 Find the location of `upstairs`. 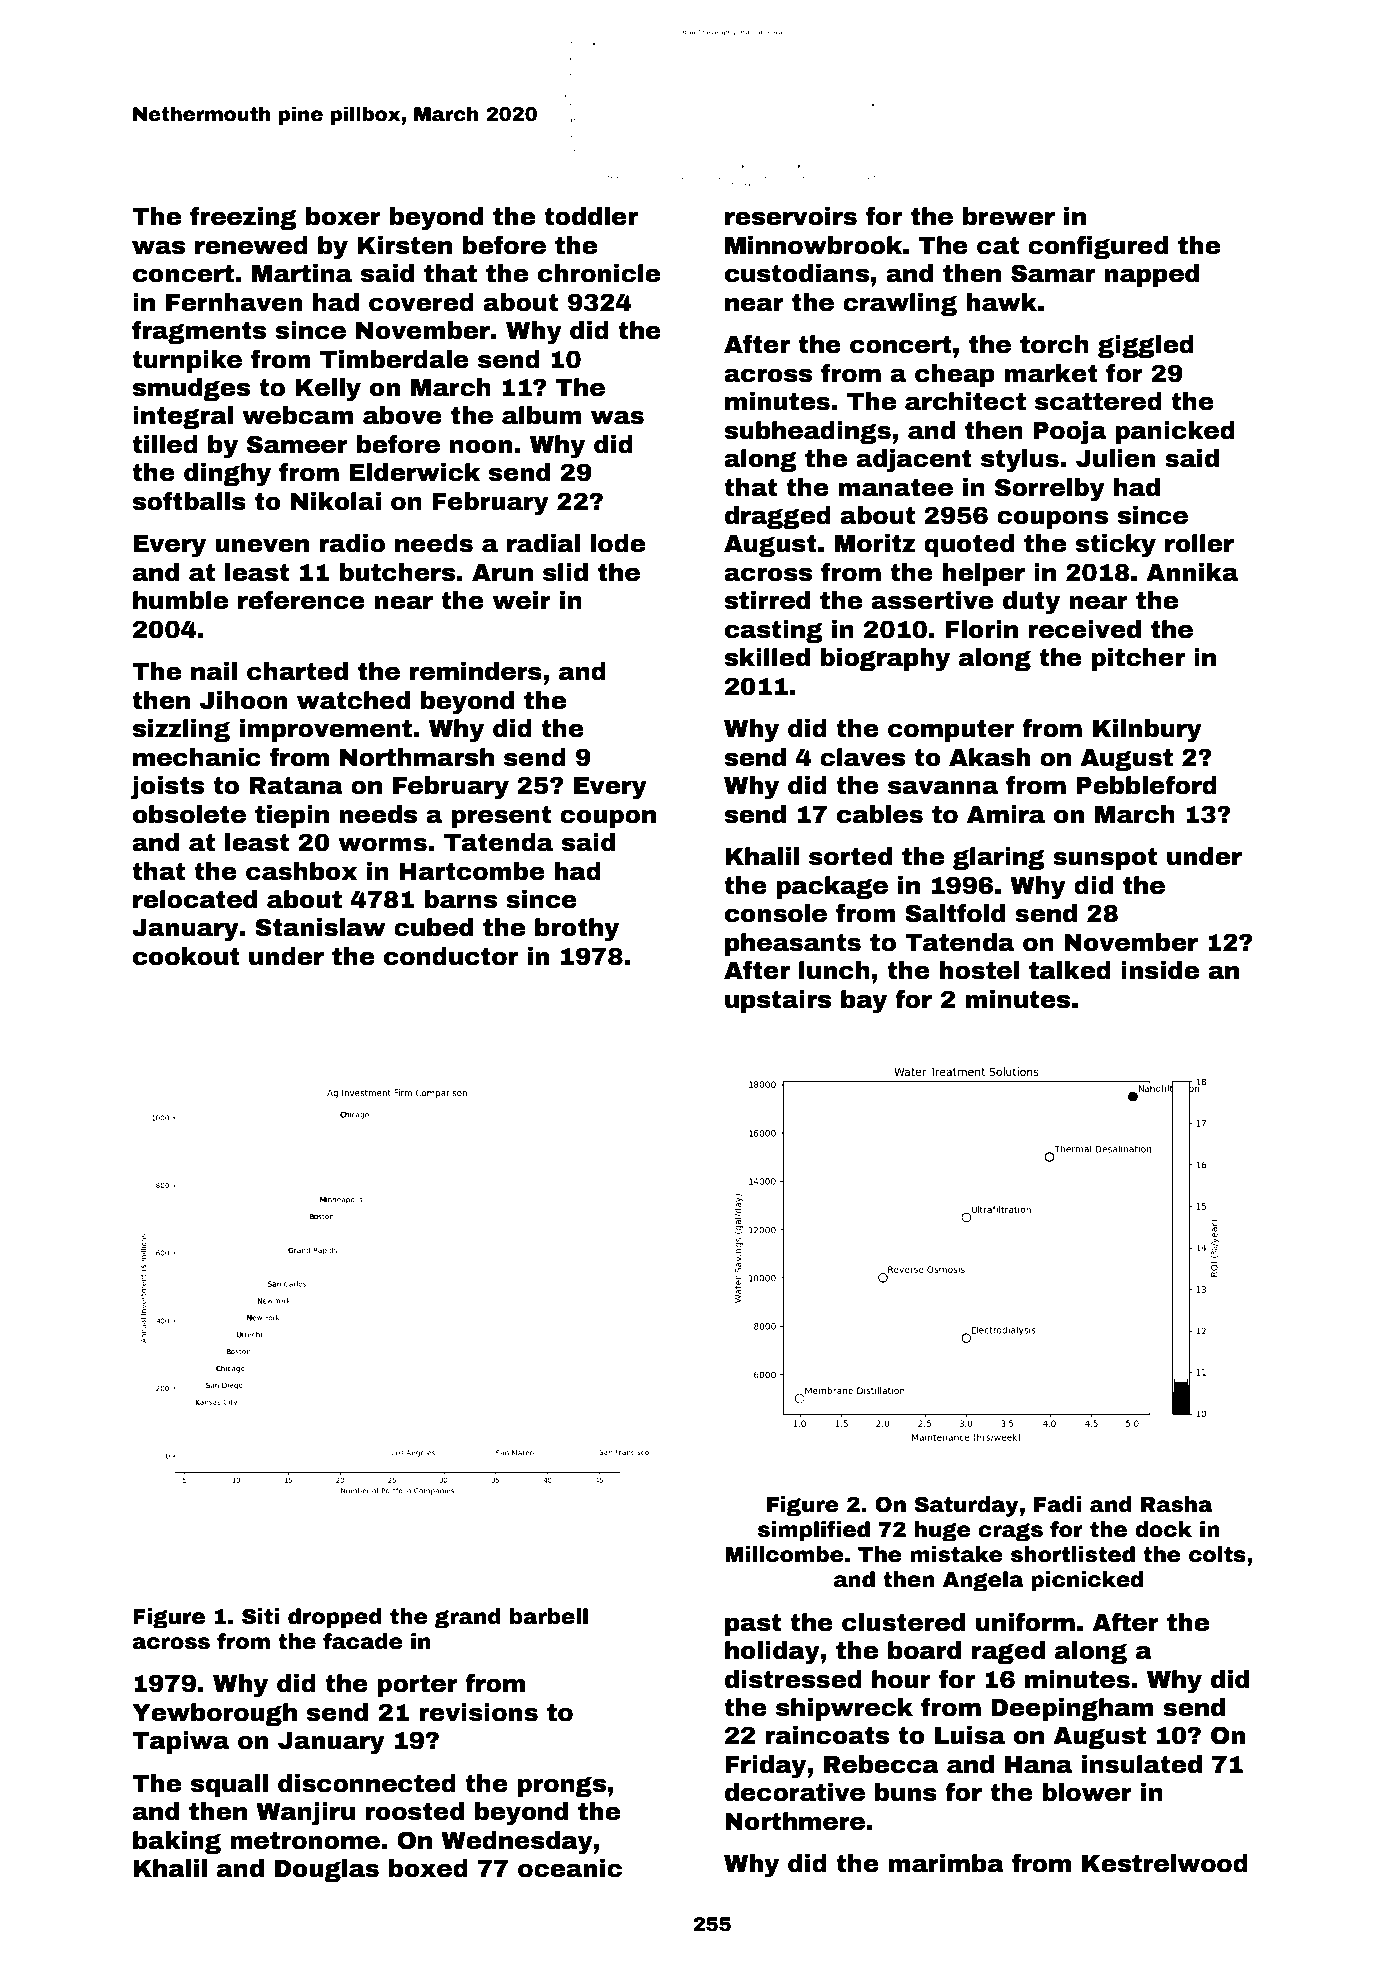

upstairs is located at coordinates (778, 1001).
